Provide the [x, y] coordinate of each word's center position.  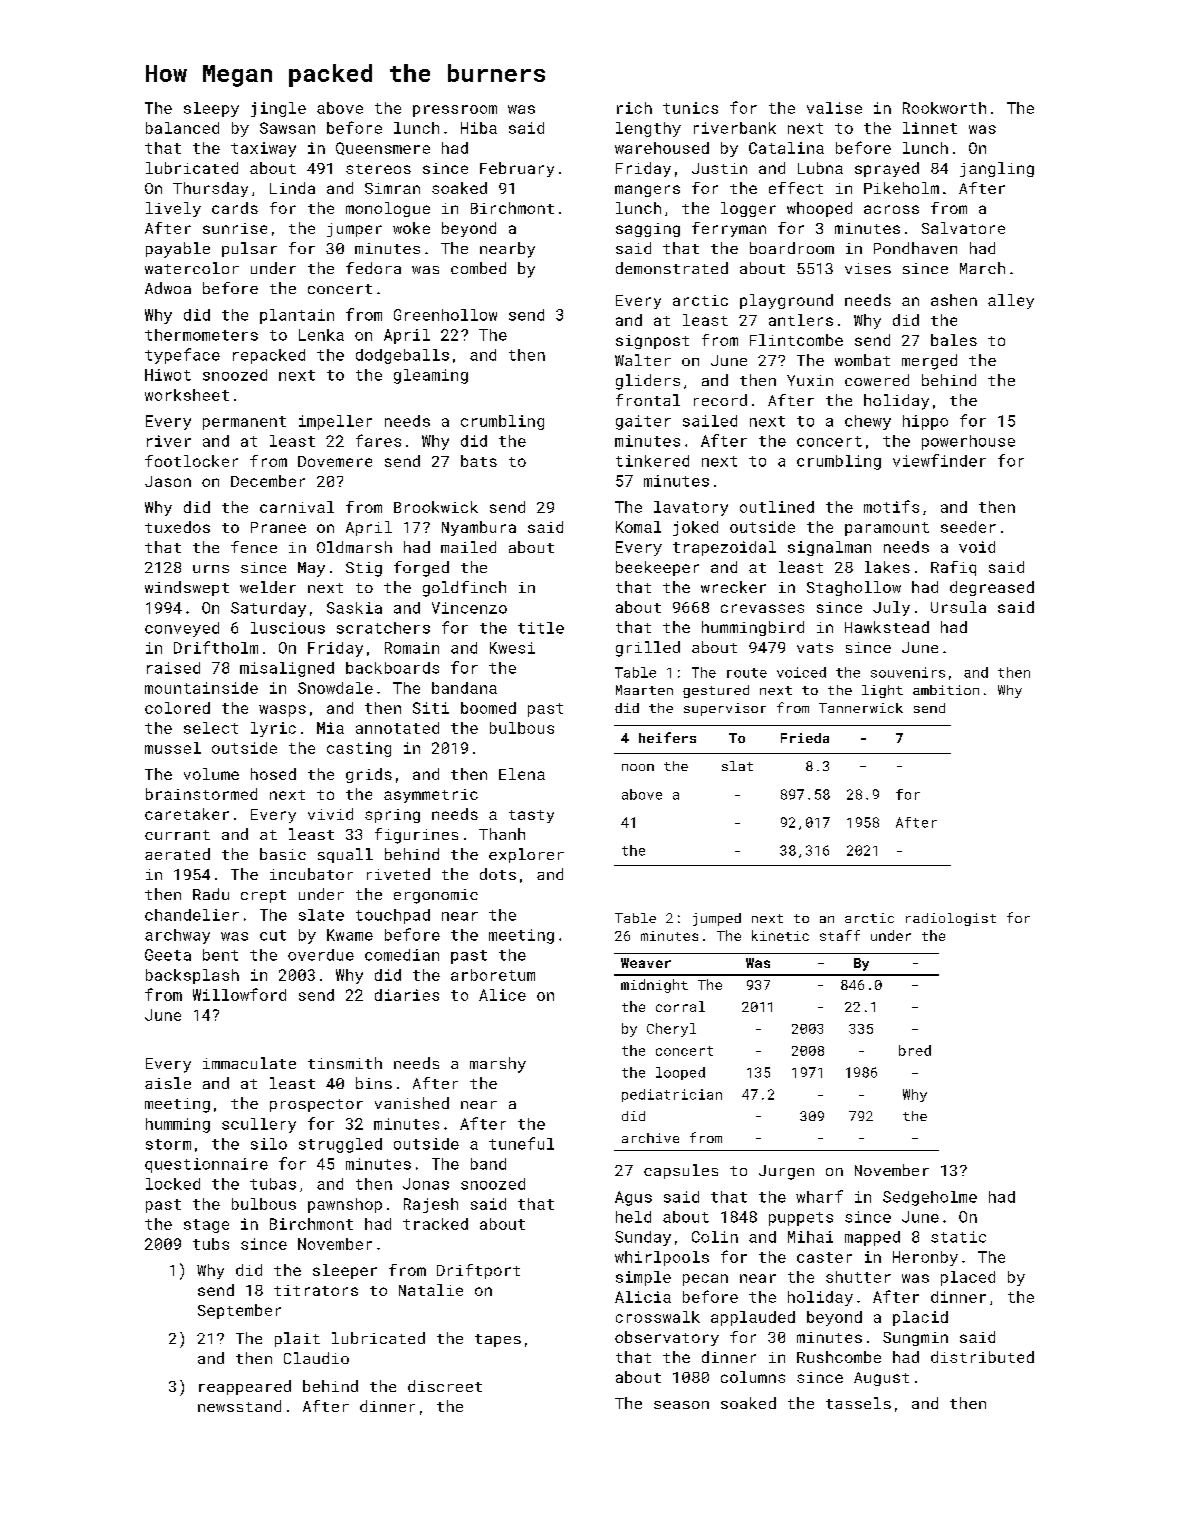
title [541, 628]
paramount [887, 529]
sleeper [345, 1271]
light [882, 691]
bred [915, 1050]
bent [220, 955]
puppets [801, 1219]
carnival [297, 507]
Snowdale [335, 688]
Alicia [643, 1297]
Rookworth [944, 108]
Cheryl [671, 1030]
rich [634, 108]
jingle [278, 109]
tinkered [652, 461]
